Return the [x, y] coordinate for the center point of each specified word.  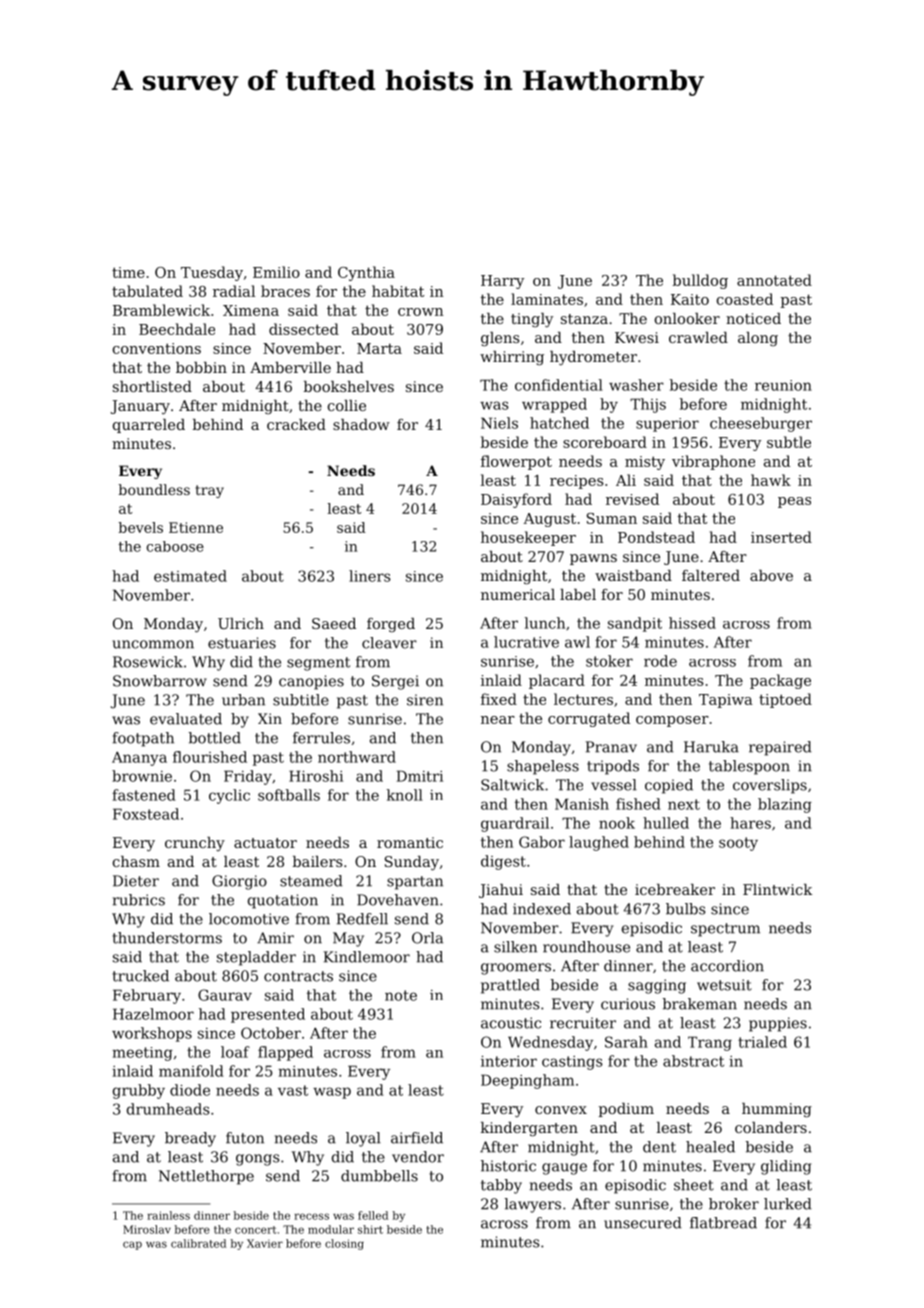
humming [777, 1110]
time [128, 272]
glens [500, 339]
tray [210, 491]
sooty [738, 844]
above [771, 575]
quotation [283, 901]
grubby [139, 1091]
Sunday [412, 863]
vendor [418, 1157]
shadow [361, 424]
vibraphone [713, 462]
